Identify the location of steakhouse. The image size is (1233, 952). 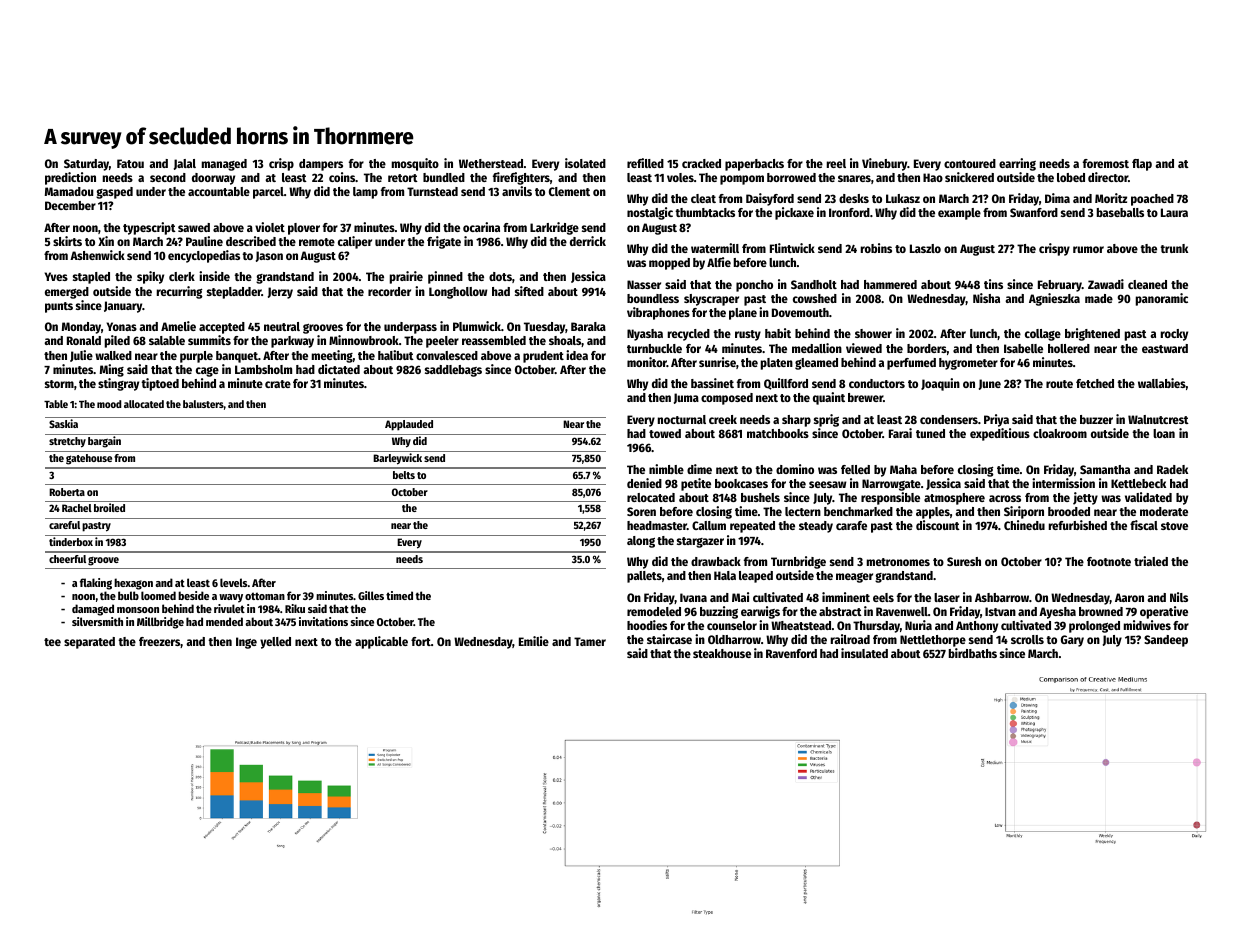
(722, 653).
